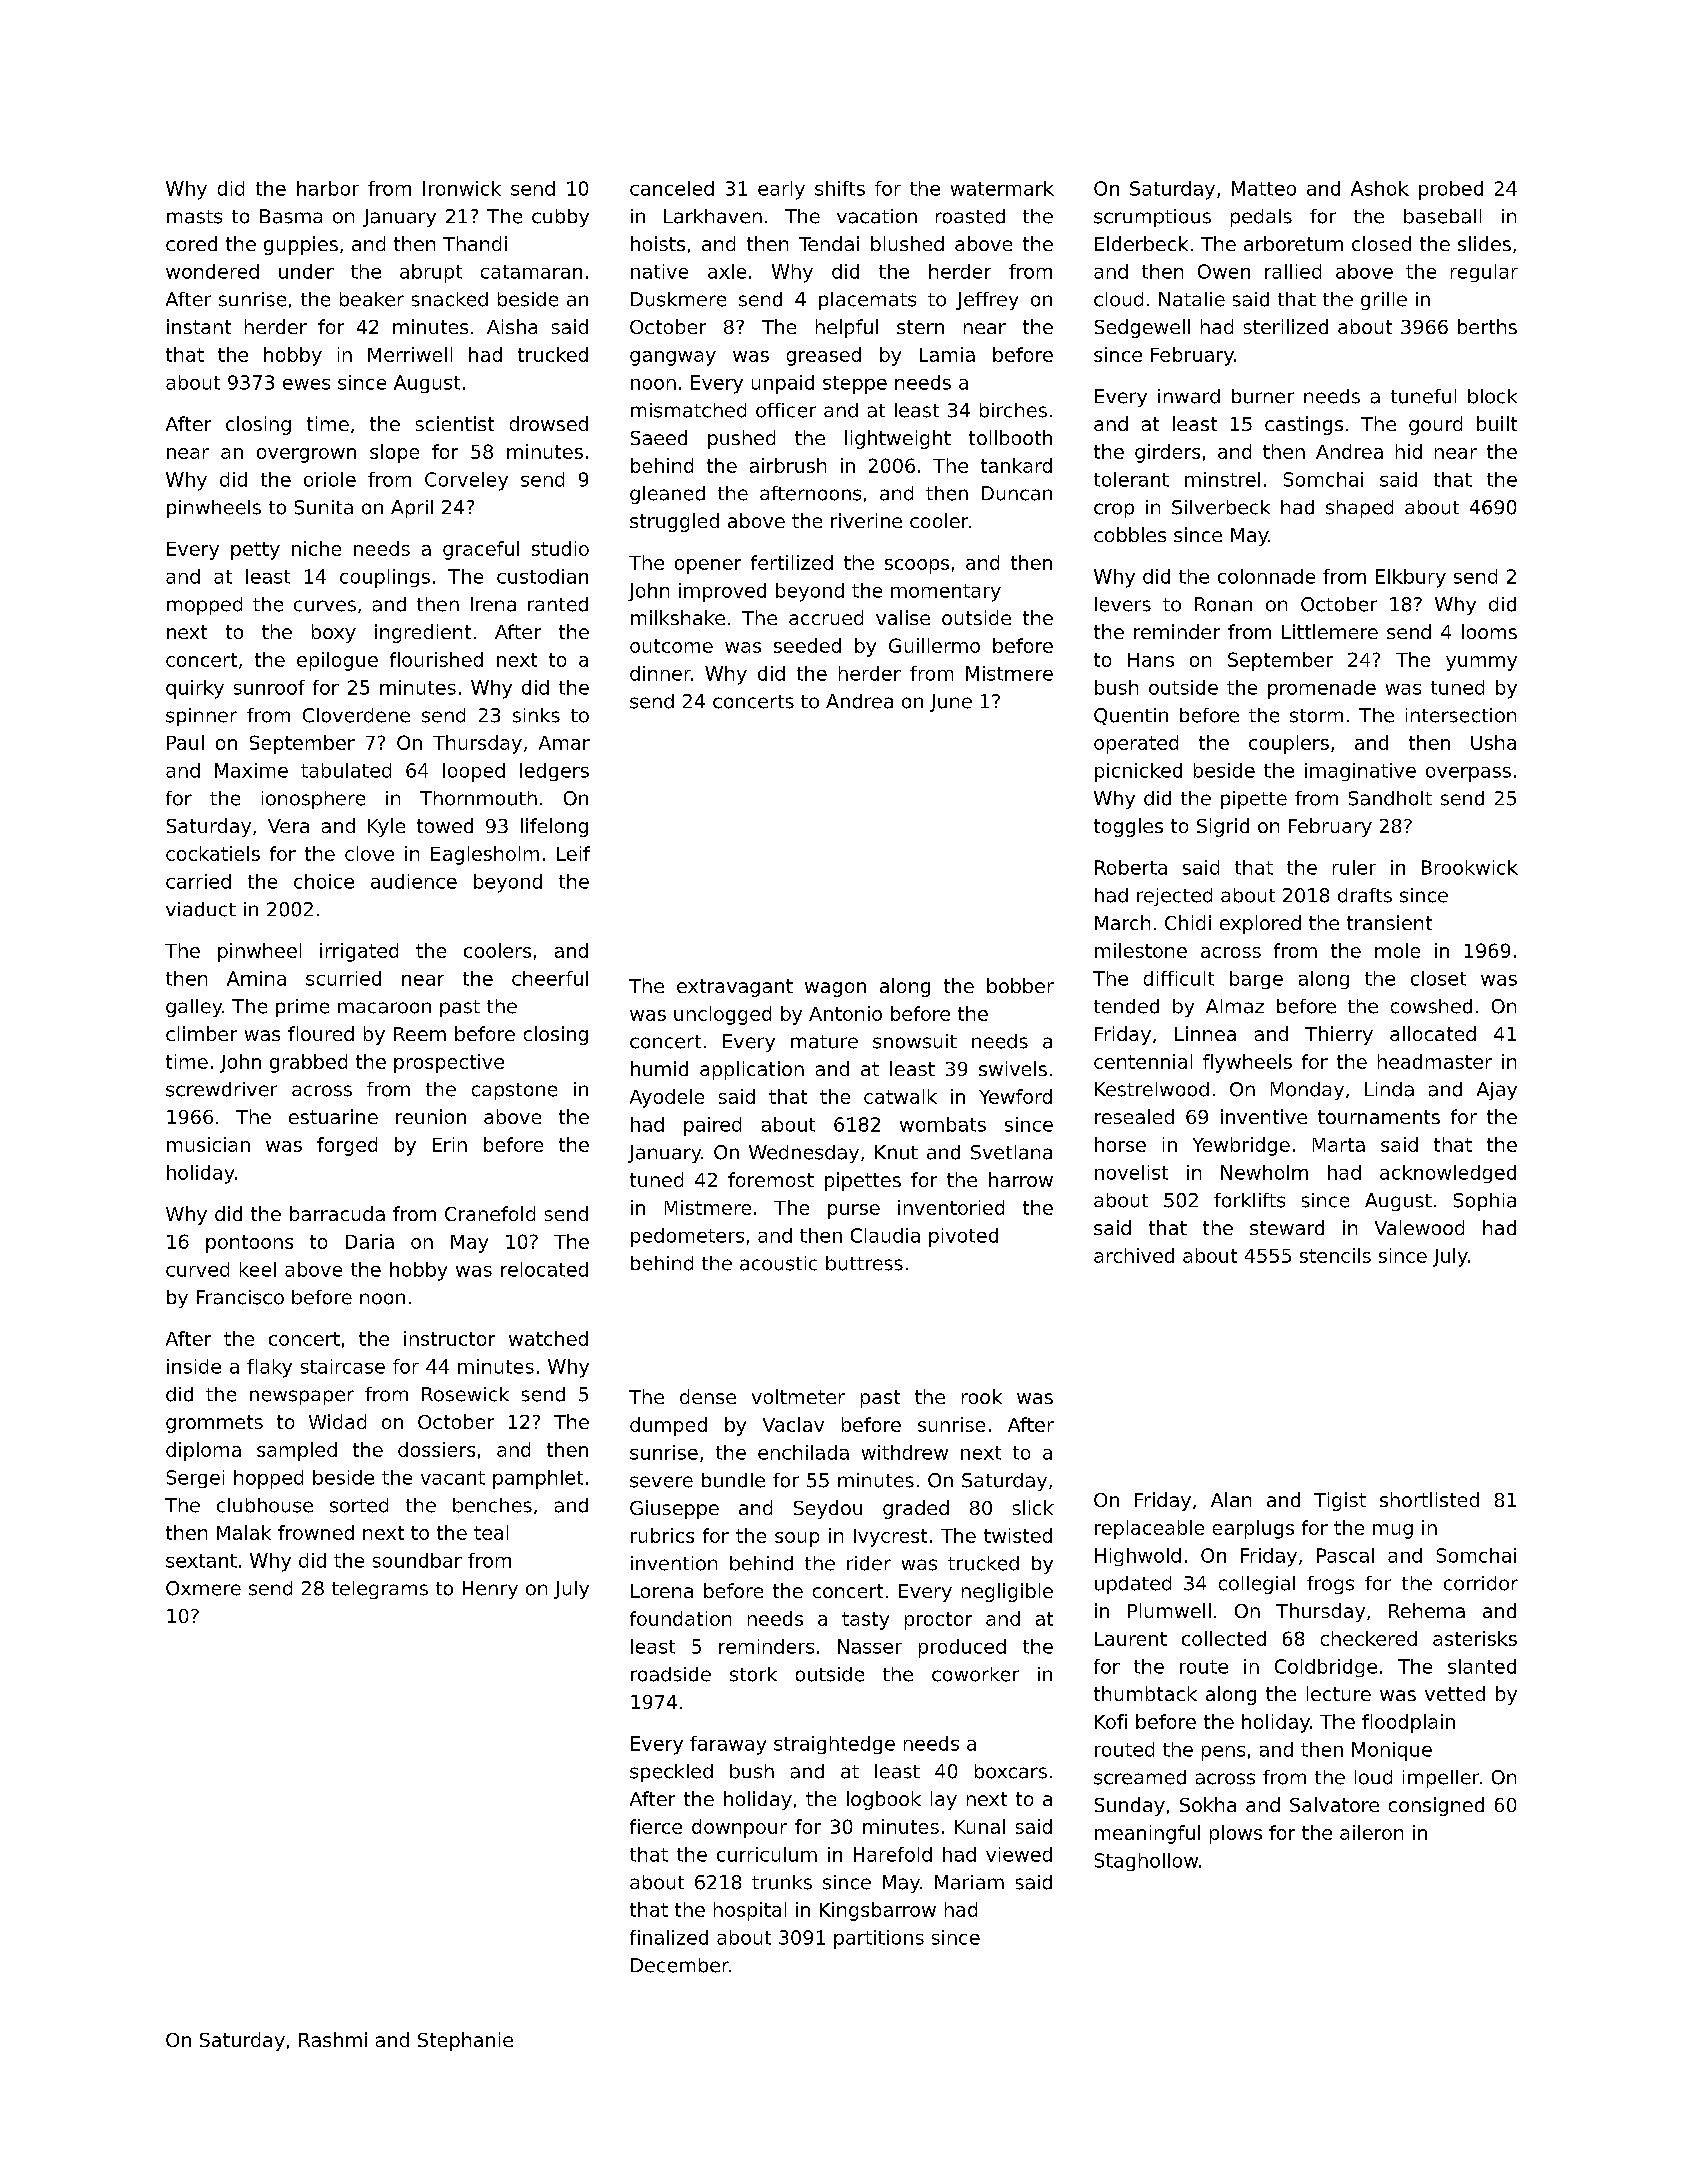  What do you see at coordinates (865, 1621) in the screenshot?
I see `tasty` at bounding box center [865, 1621].
